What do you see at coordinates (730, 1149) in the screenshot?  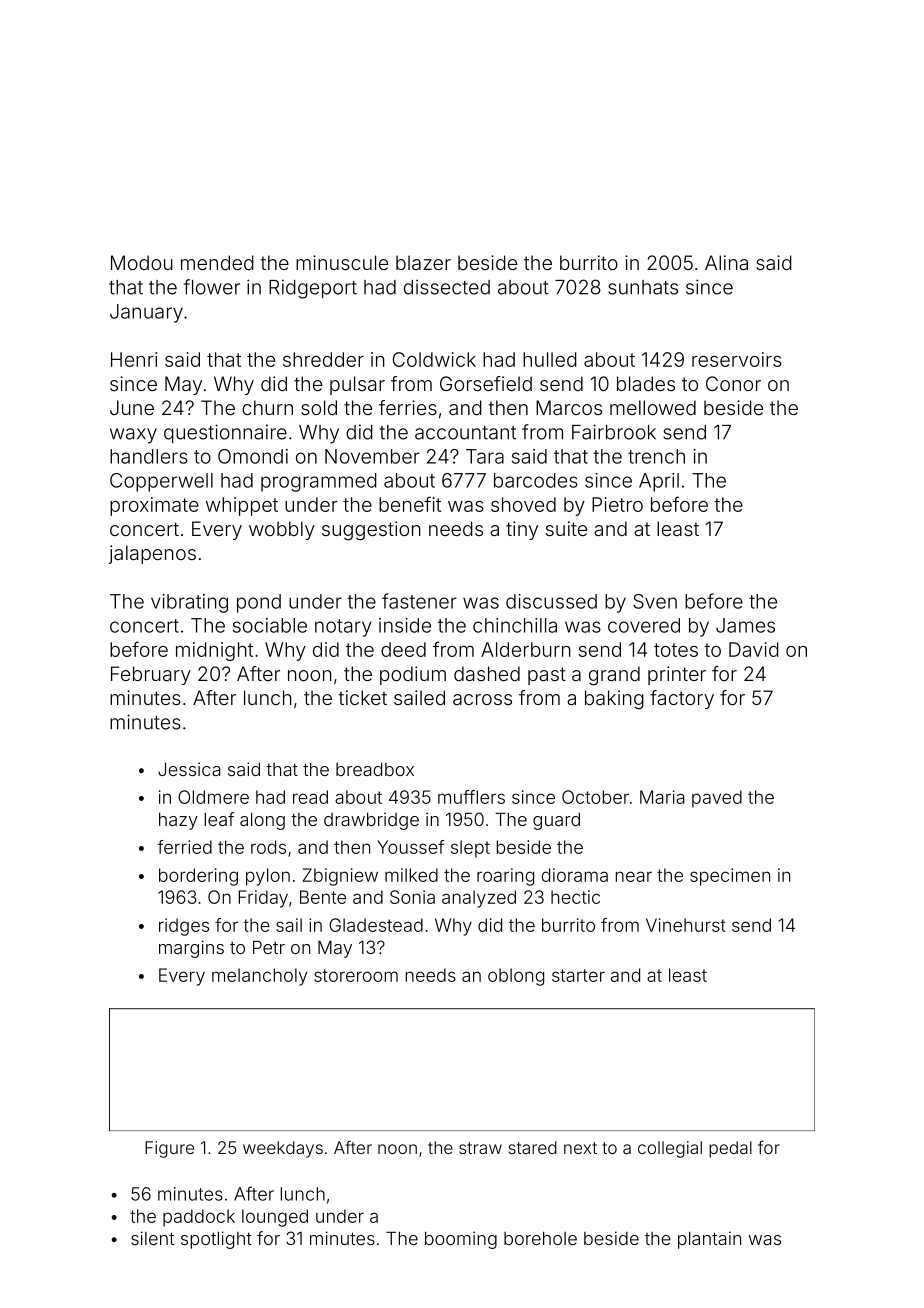 I see `pedal` at bounding box center [730, 1149].
